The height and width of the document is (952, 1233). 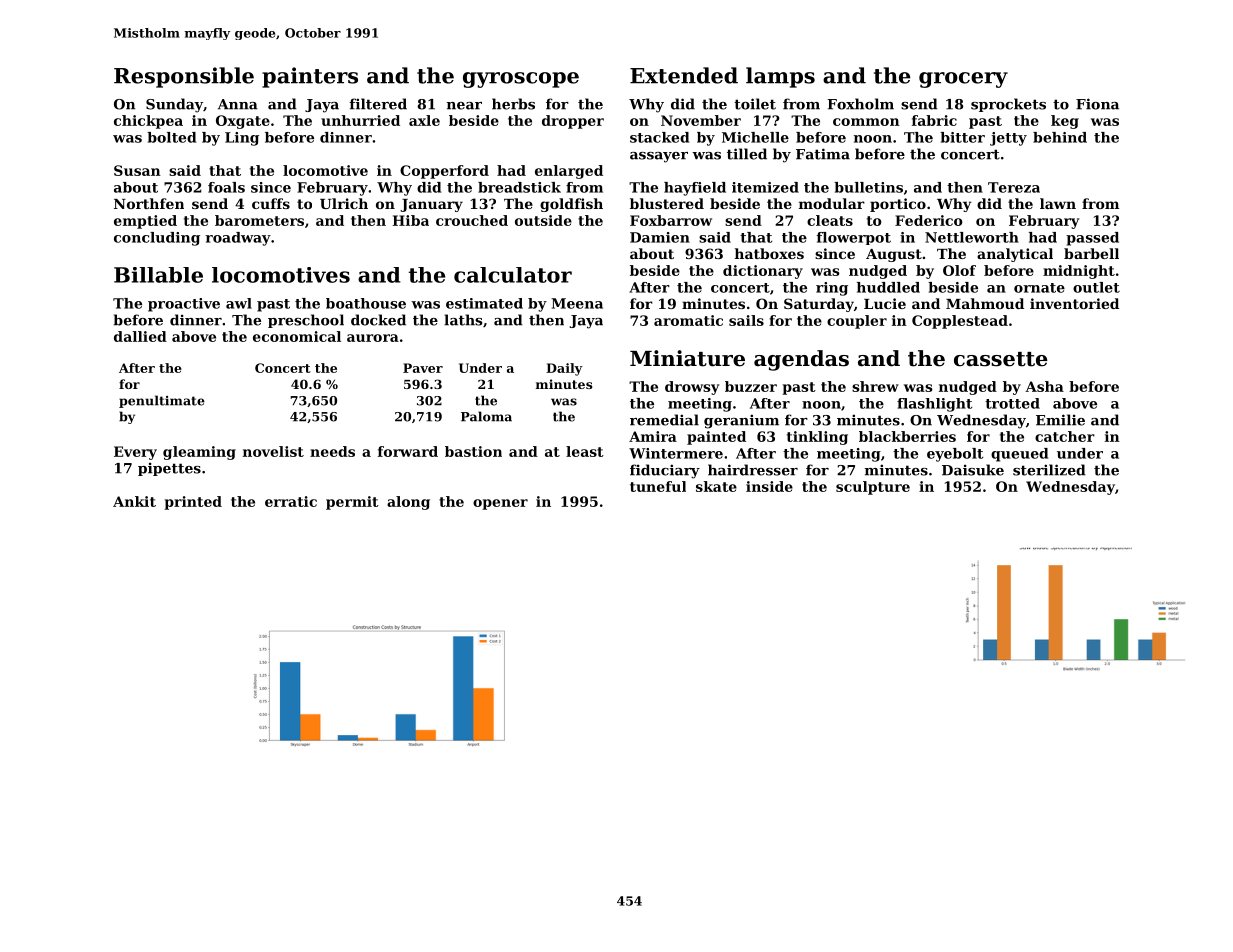 What do you see at coordinates (569, 172) in the document?
I see `enlarged` at bounding box center [569, 172].
